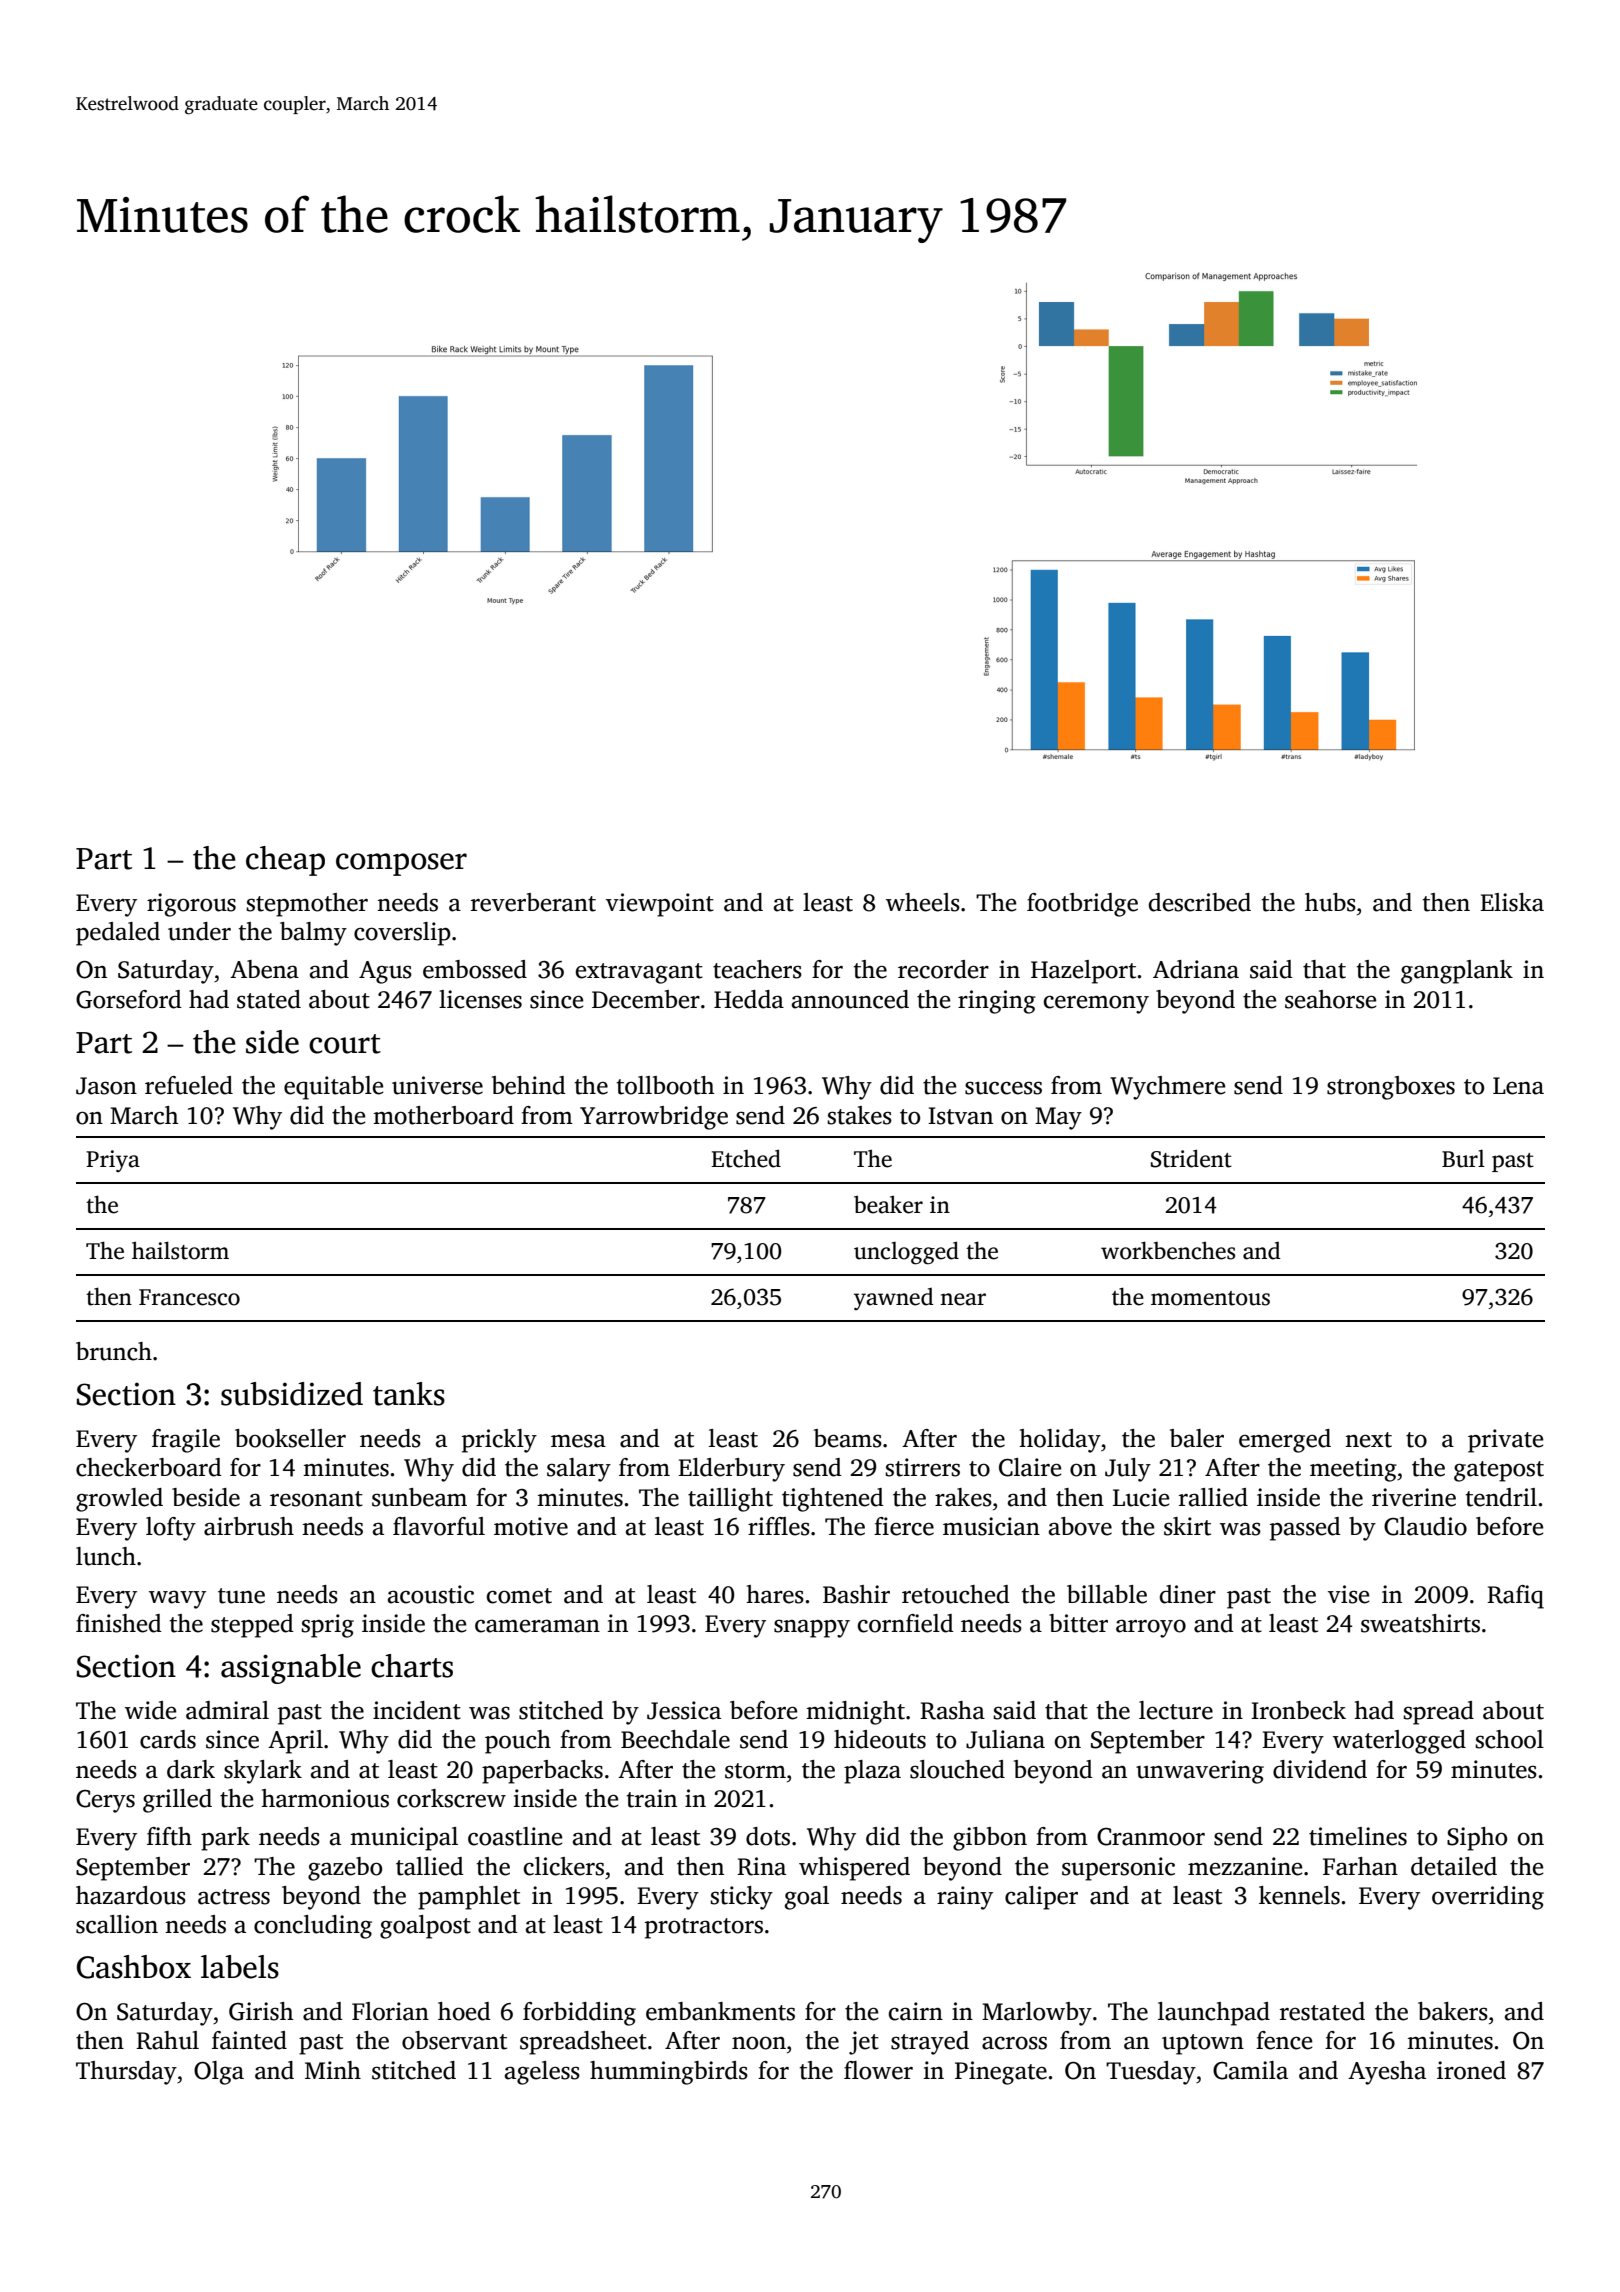 This screenshot has width=1620, height=2292. I want to click on grilled, so click(177, 1801).
